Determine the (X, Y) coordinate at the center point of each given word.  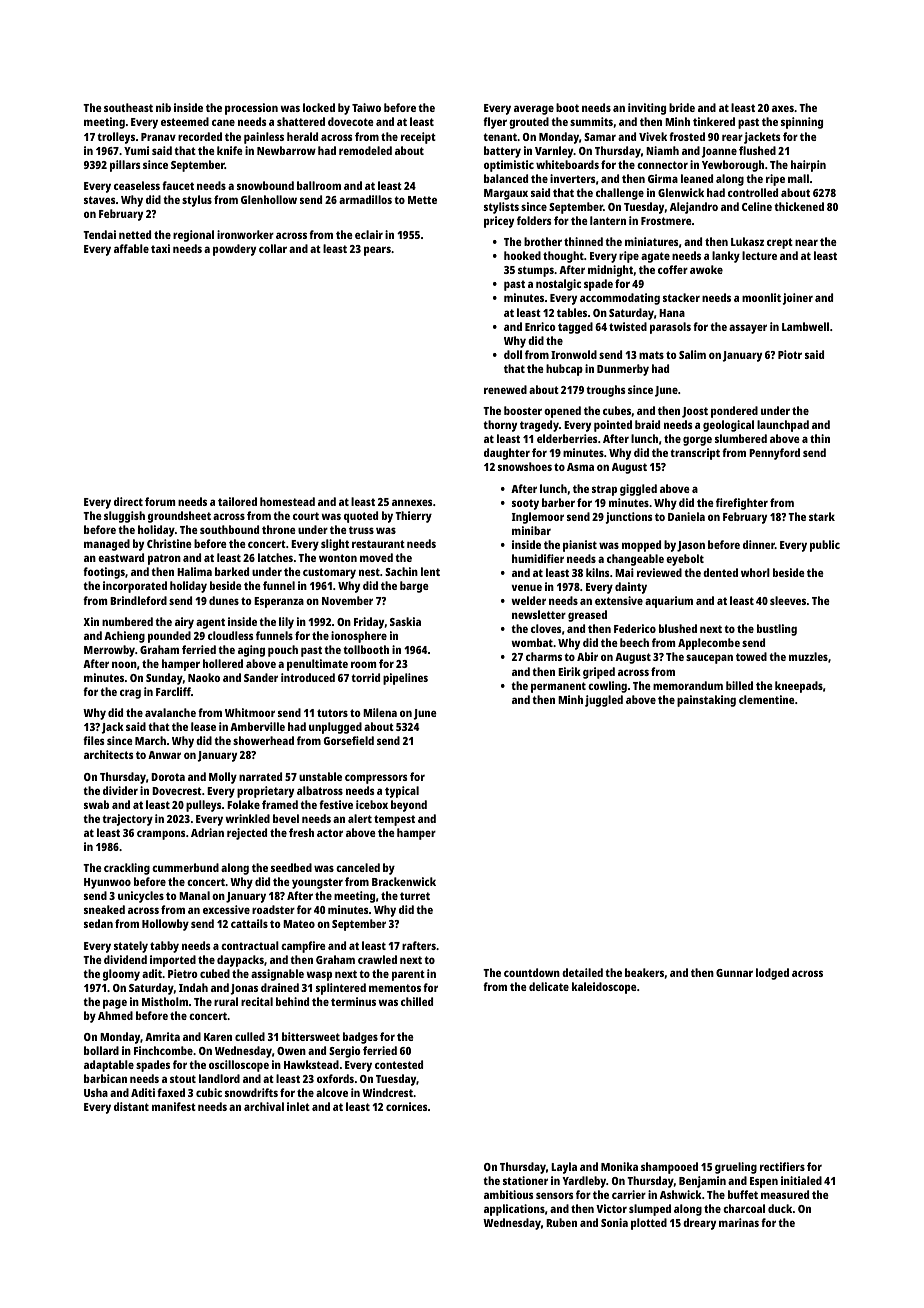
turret (415, 896)
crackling (127, 869)
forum (160, 501)
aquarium (669, 602)
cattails (249, 923)
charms (544, 656)
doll (513, 354)
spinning (802, 123)
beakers (644, 972)
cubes (617, 410)
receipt (418, 138)
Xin (91, 621)
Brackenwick (404, 881)
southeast (128, 107)
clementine (767, 699)
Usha (96, 1092)
